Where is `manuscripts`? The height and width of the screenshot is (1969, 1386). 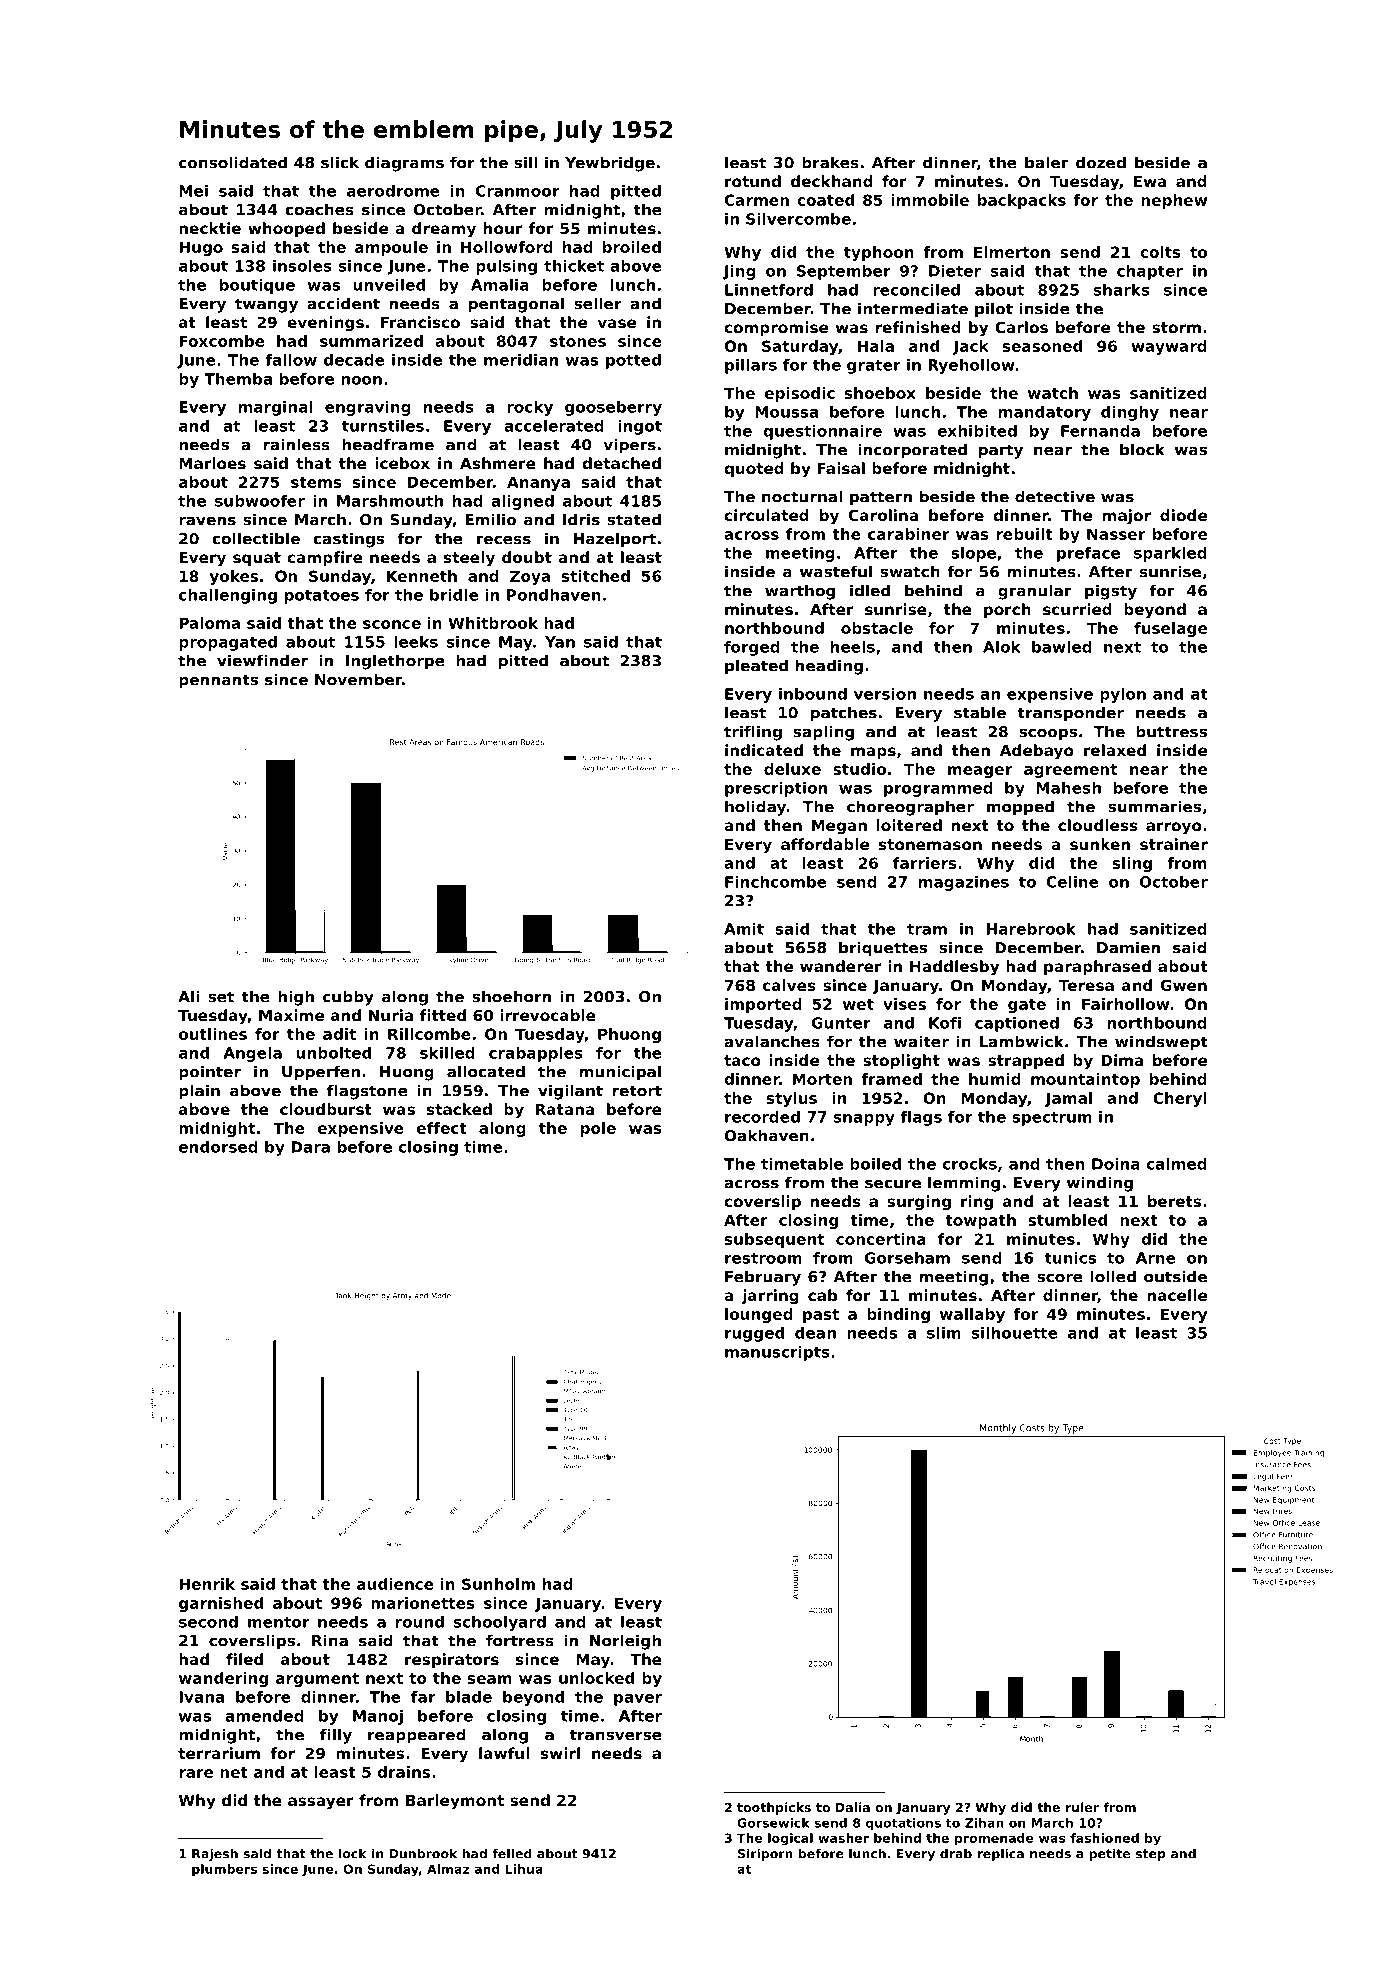 manuscripts is located at coordinates (777, 1353).
